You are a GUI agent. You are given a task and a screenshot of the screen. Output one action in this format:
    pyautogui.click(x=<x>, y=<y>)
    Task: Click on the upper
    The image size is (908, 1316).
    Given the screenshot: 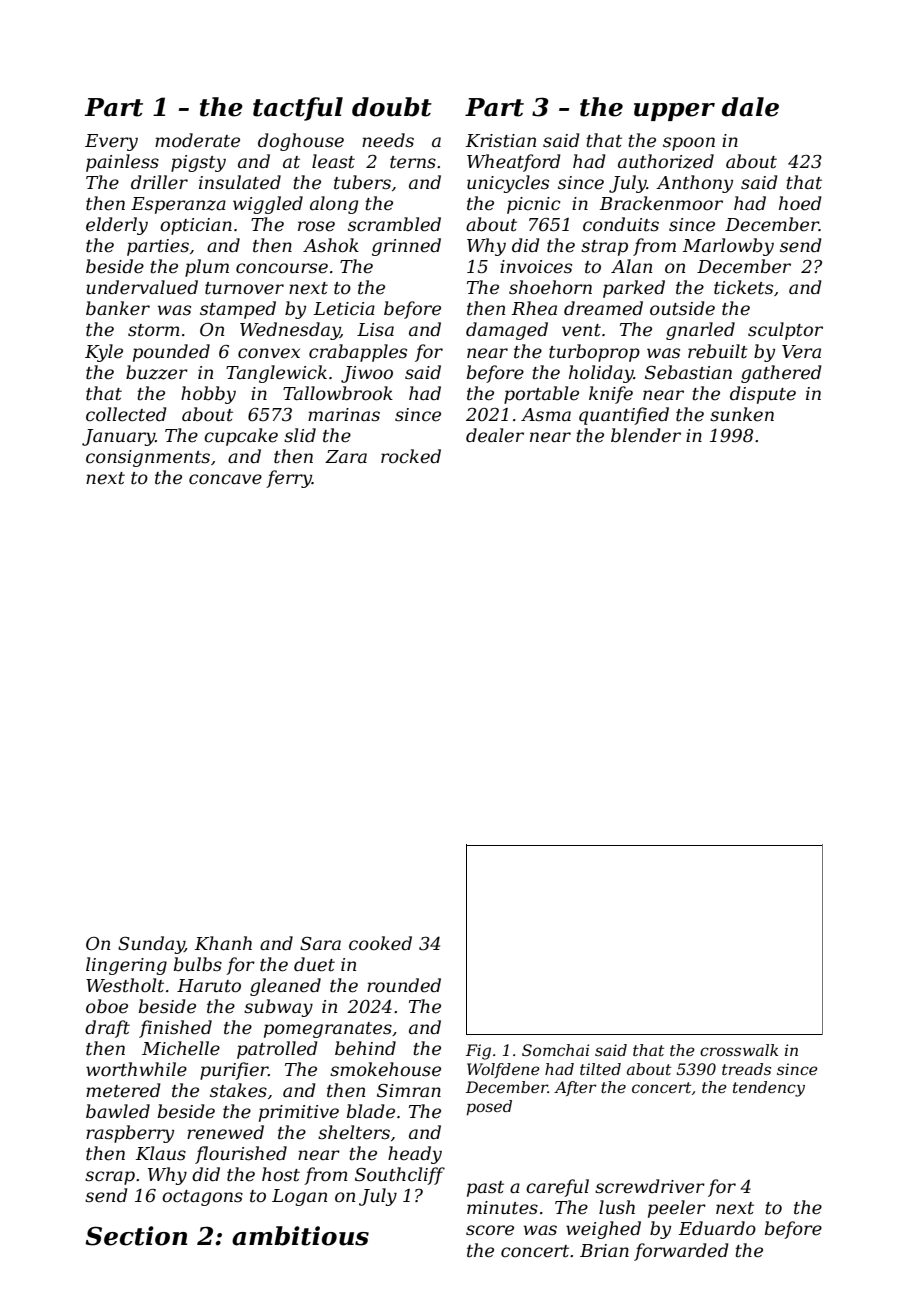 What is the action you would take?
    pyautogui.click(x=674, y=112)
